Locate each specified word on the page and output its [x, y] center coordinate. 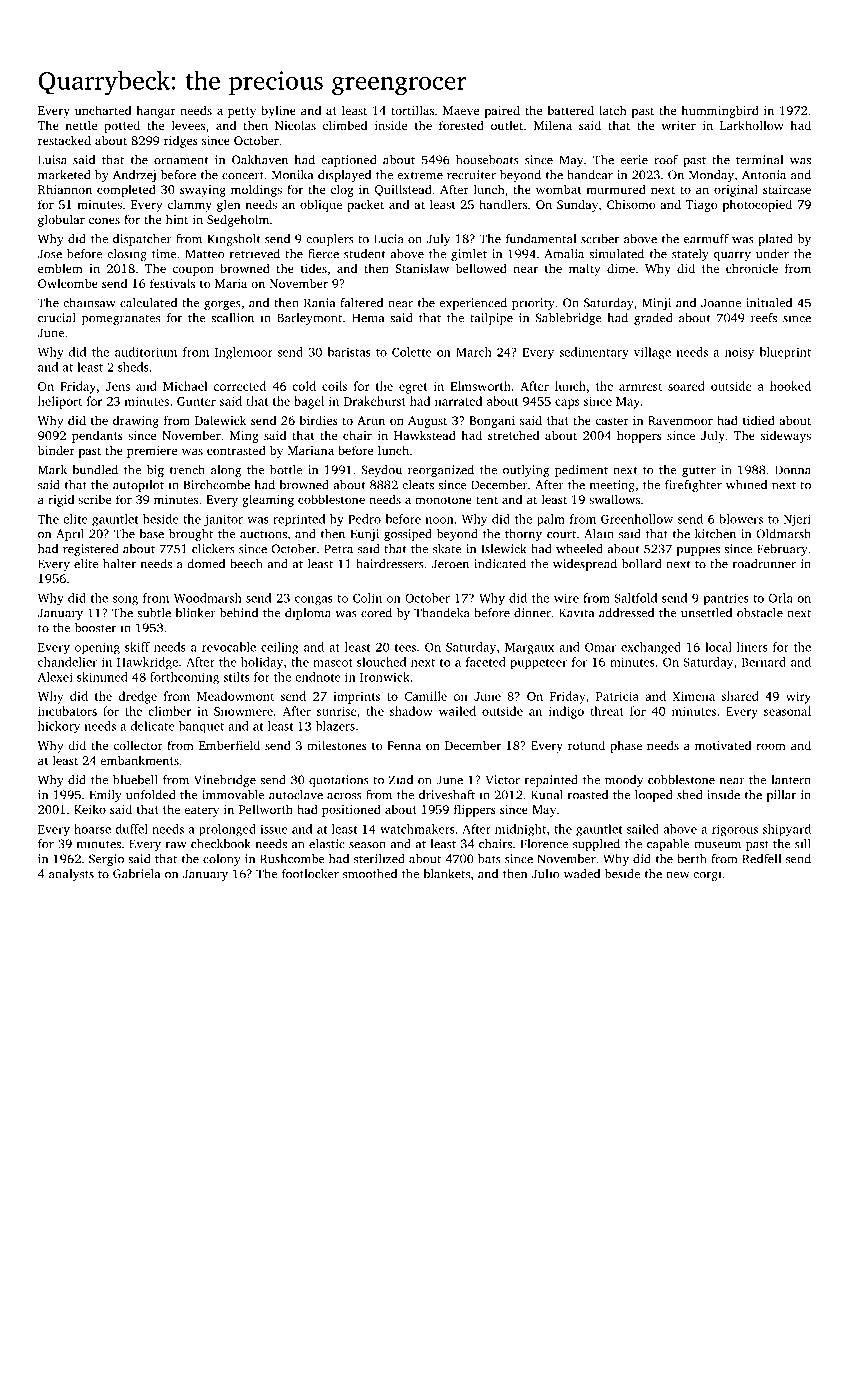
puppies [698, 550]
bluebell [135, 780]
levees [188, 125]
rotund [586, 745]
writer [679, 125]
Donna [793, 470]
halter [119, 564]
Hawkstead [425, 435]
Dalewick [220, 420]
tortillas [412, 110]
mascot [333, 663]
